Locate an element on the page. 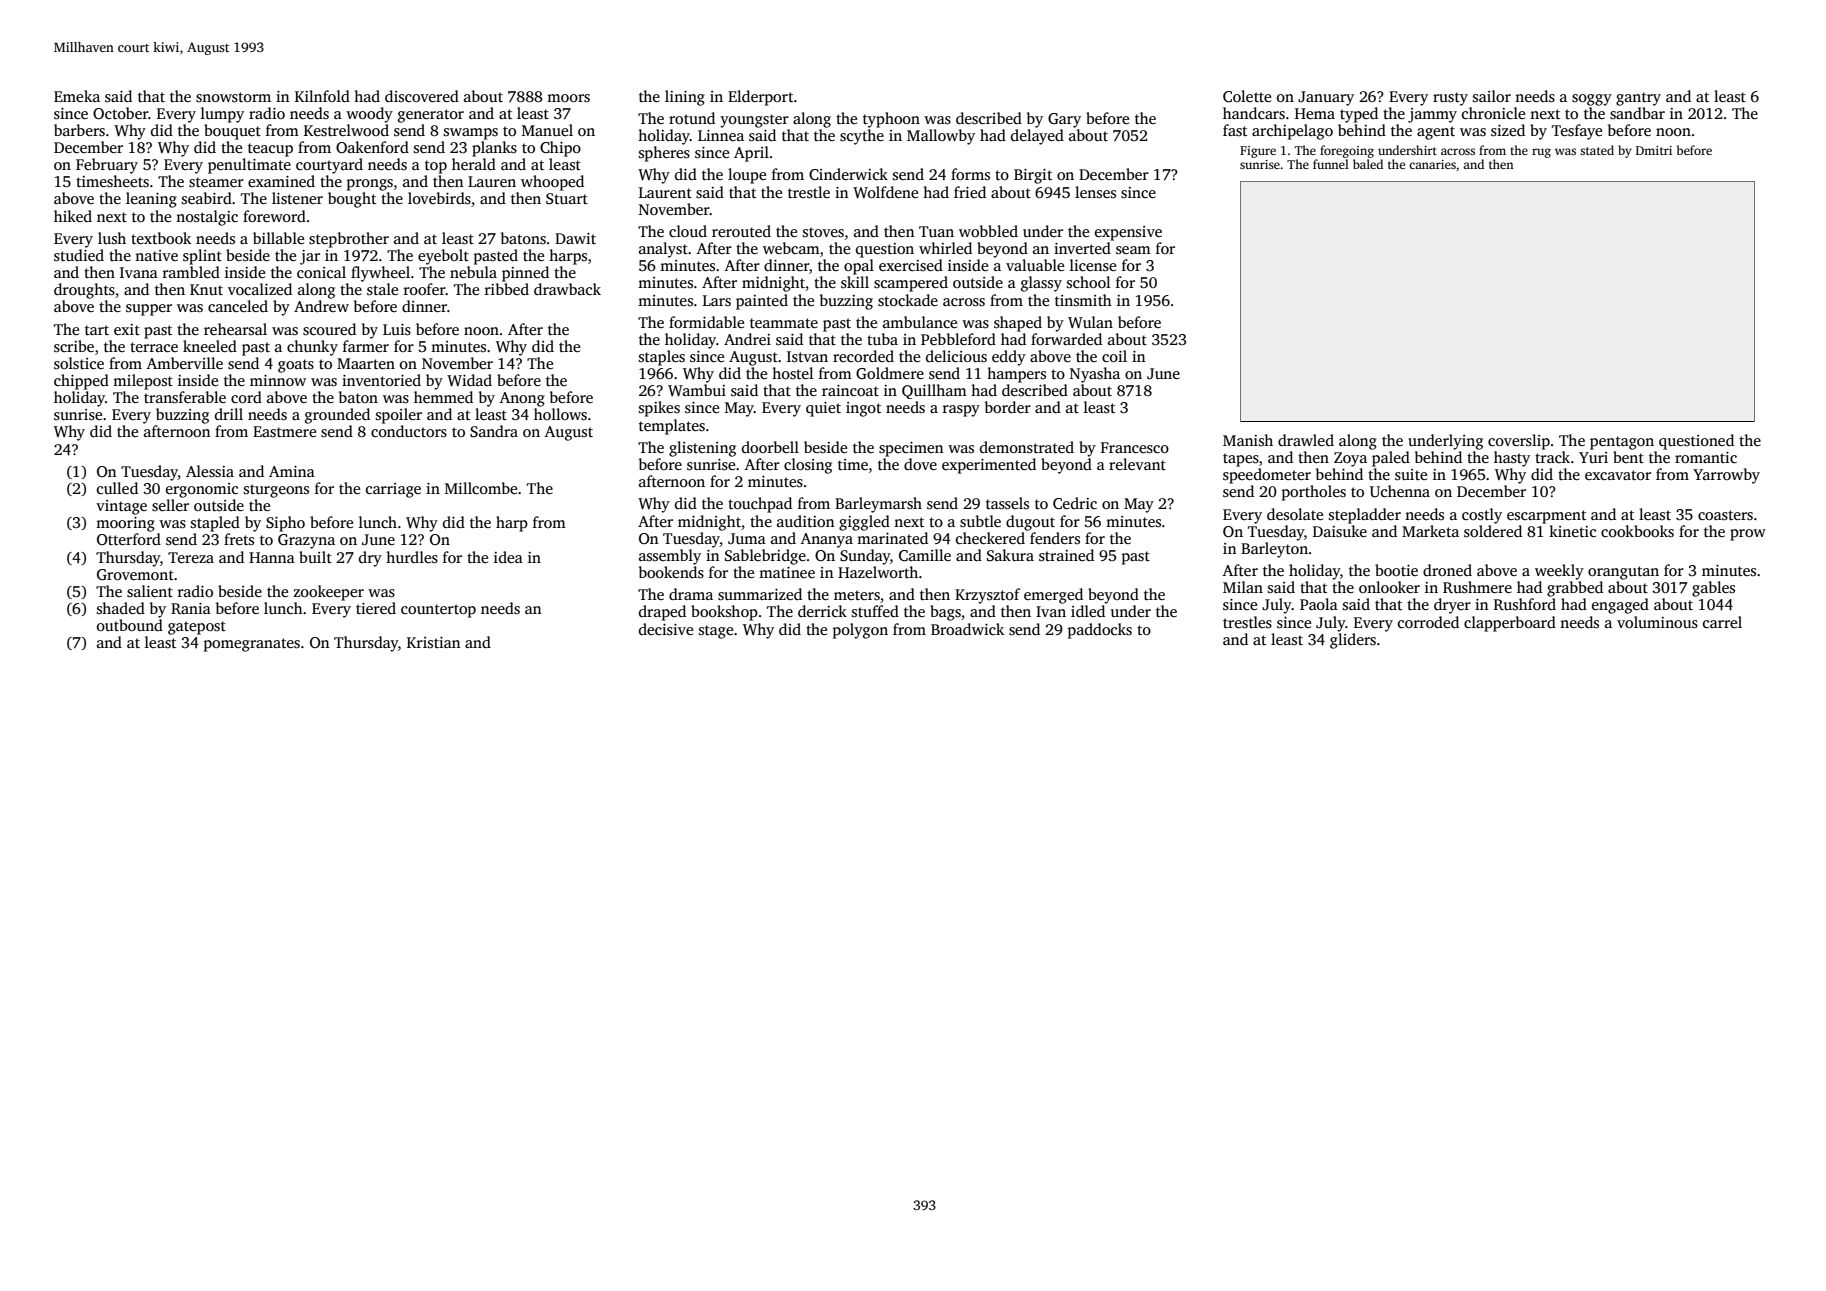 Image resolution: width=1826 pixels, height=1291 pixels. typhoon is located at coordinates (891, 120).
